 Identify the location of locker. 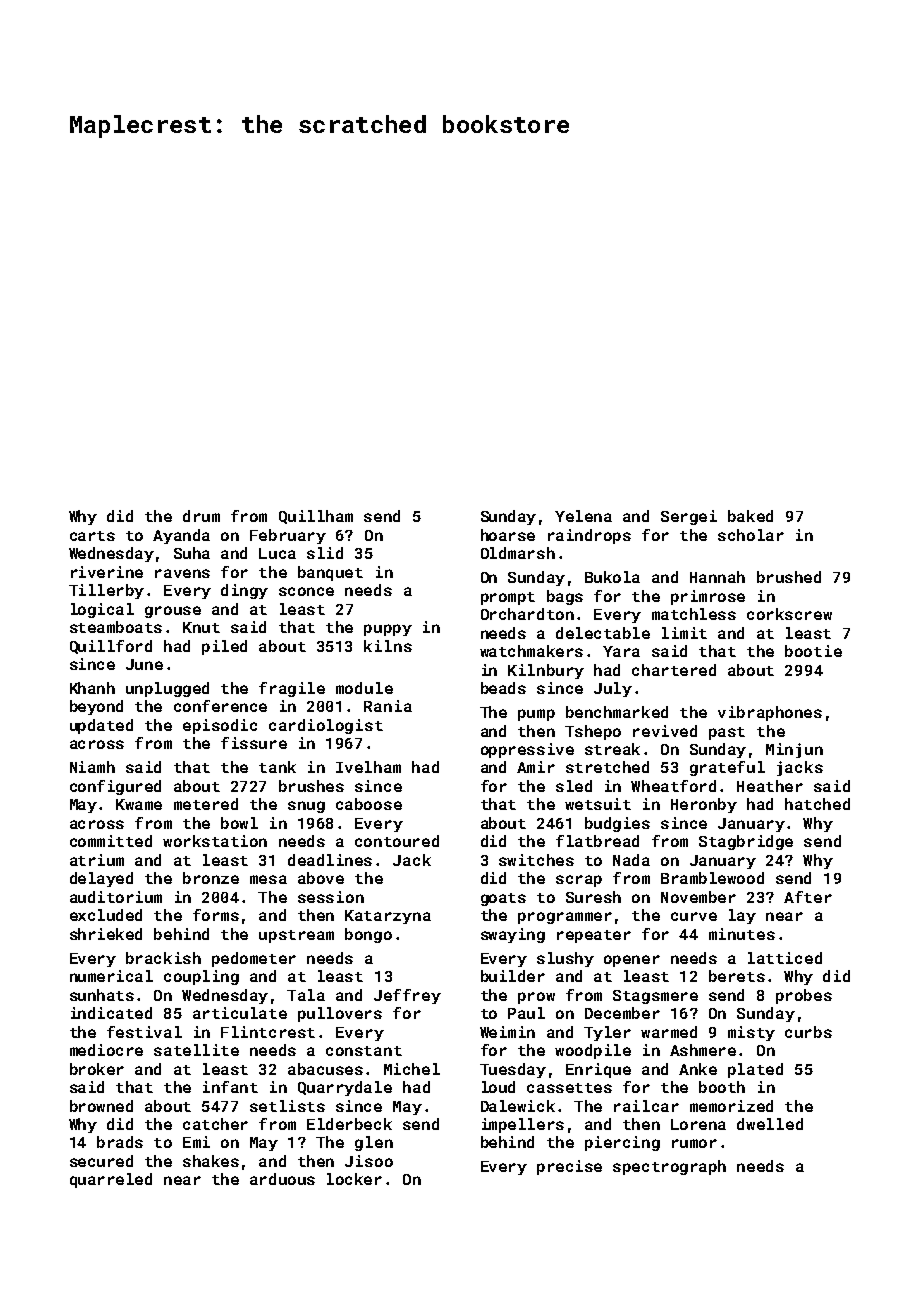
(354, 1179).
